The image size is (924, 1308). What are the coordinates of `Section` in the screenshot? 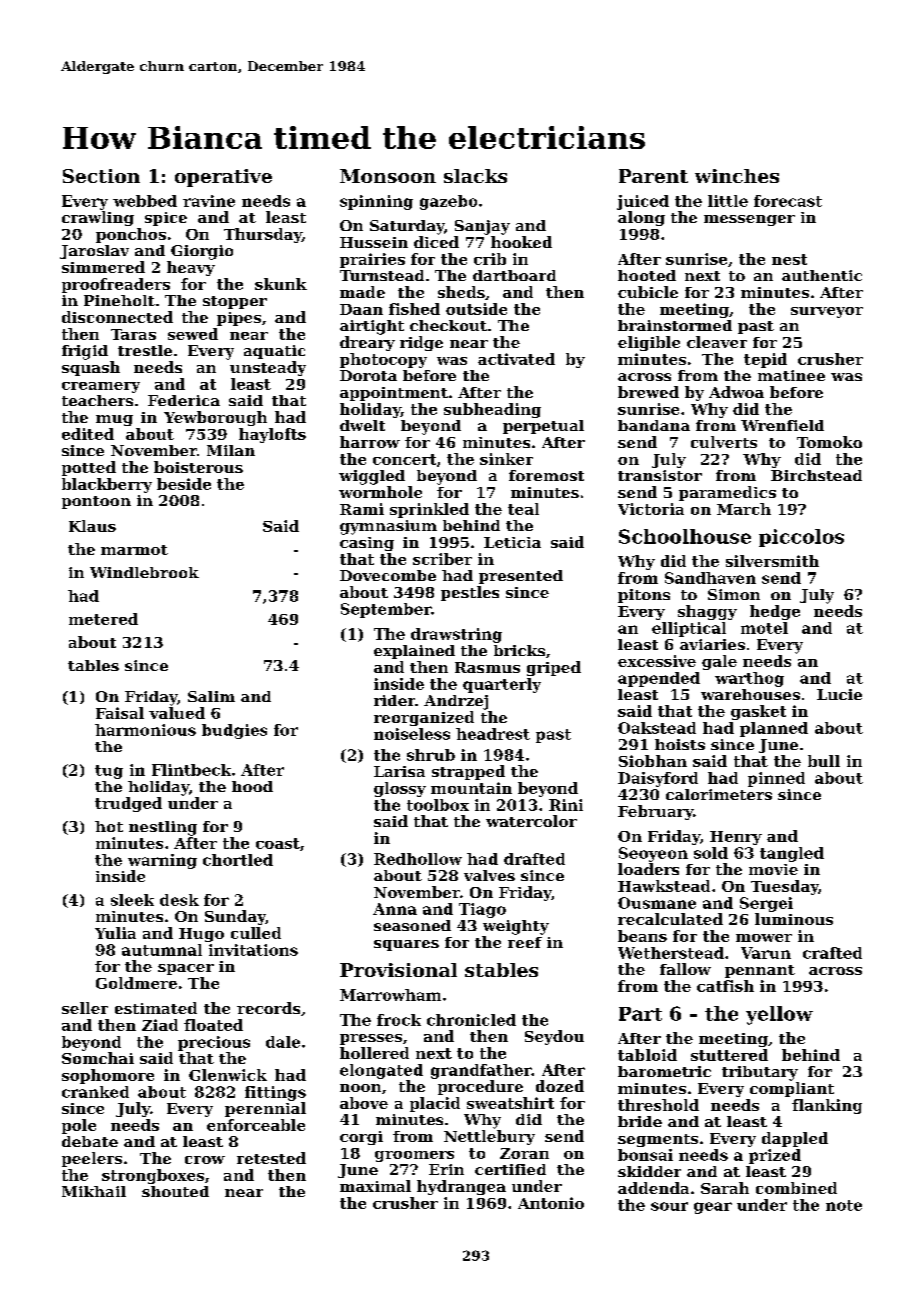 It's located at (101, 176).
